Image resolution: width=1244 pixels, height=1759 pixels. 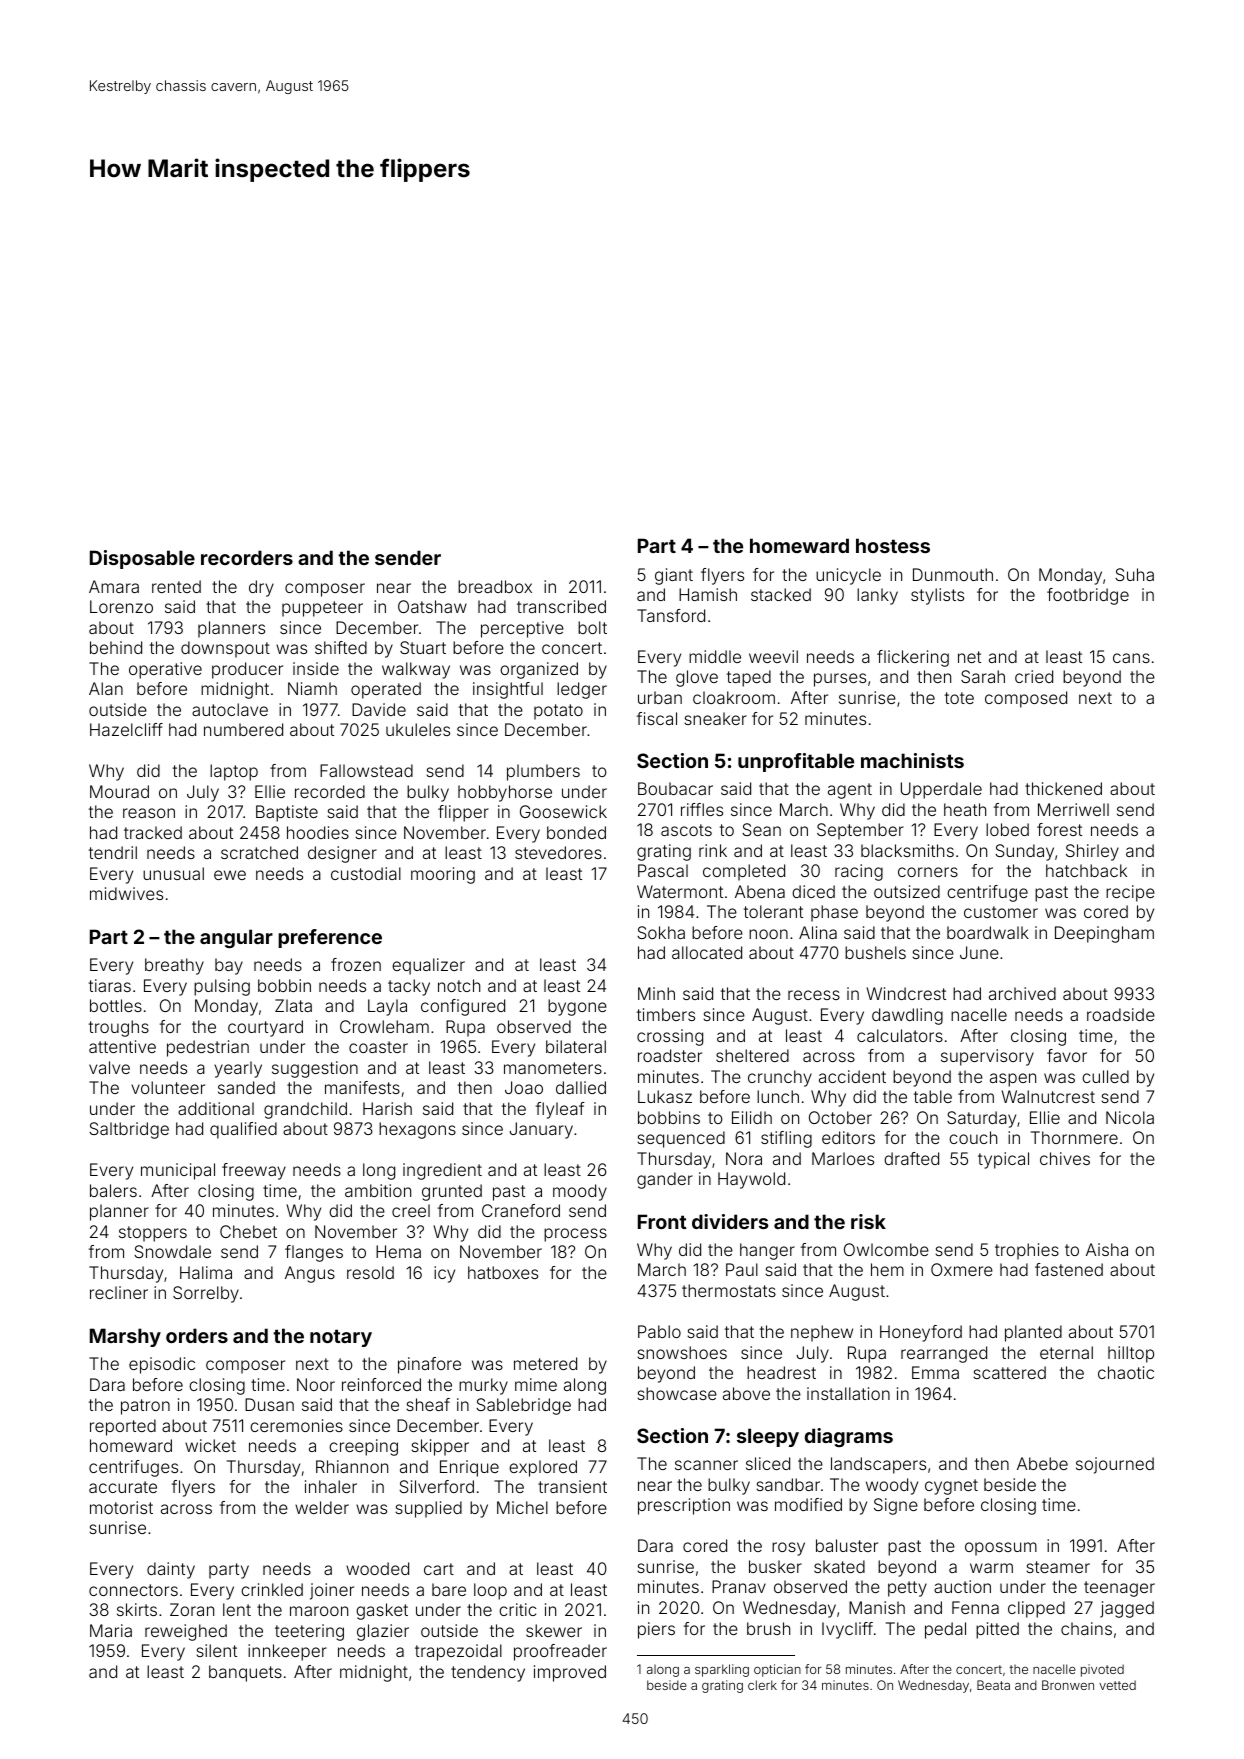 What do you see at coordinates (123, 1427) in the image?
I see `reported` at bounding box center [123, 1427].
